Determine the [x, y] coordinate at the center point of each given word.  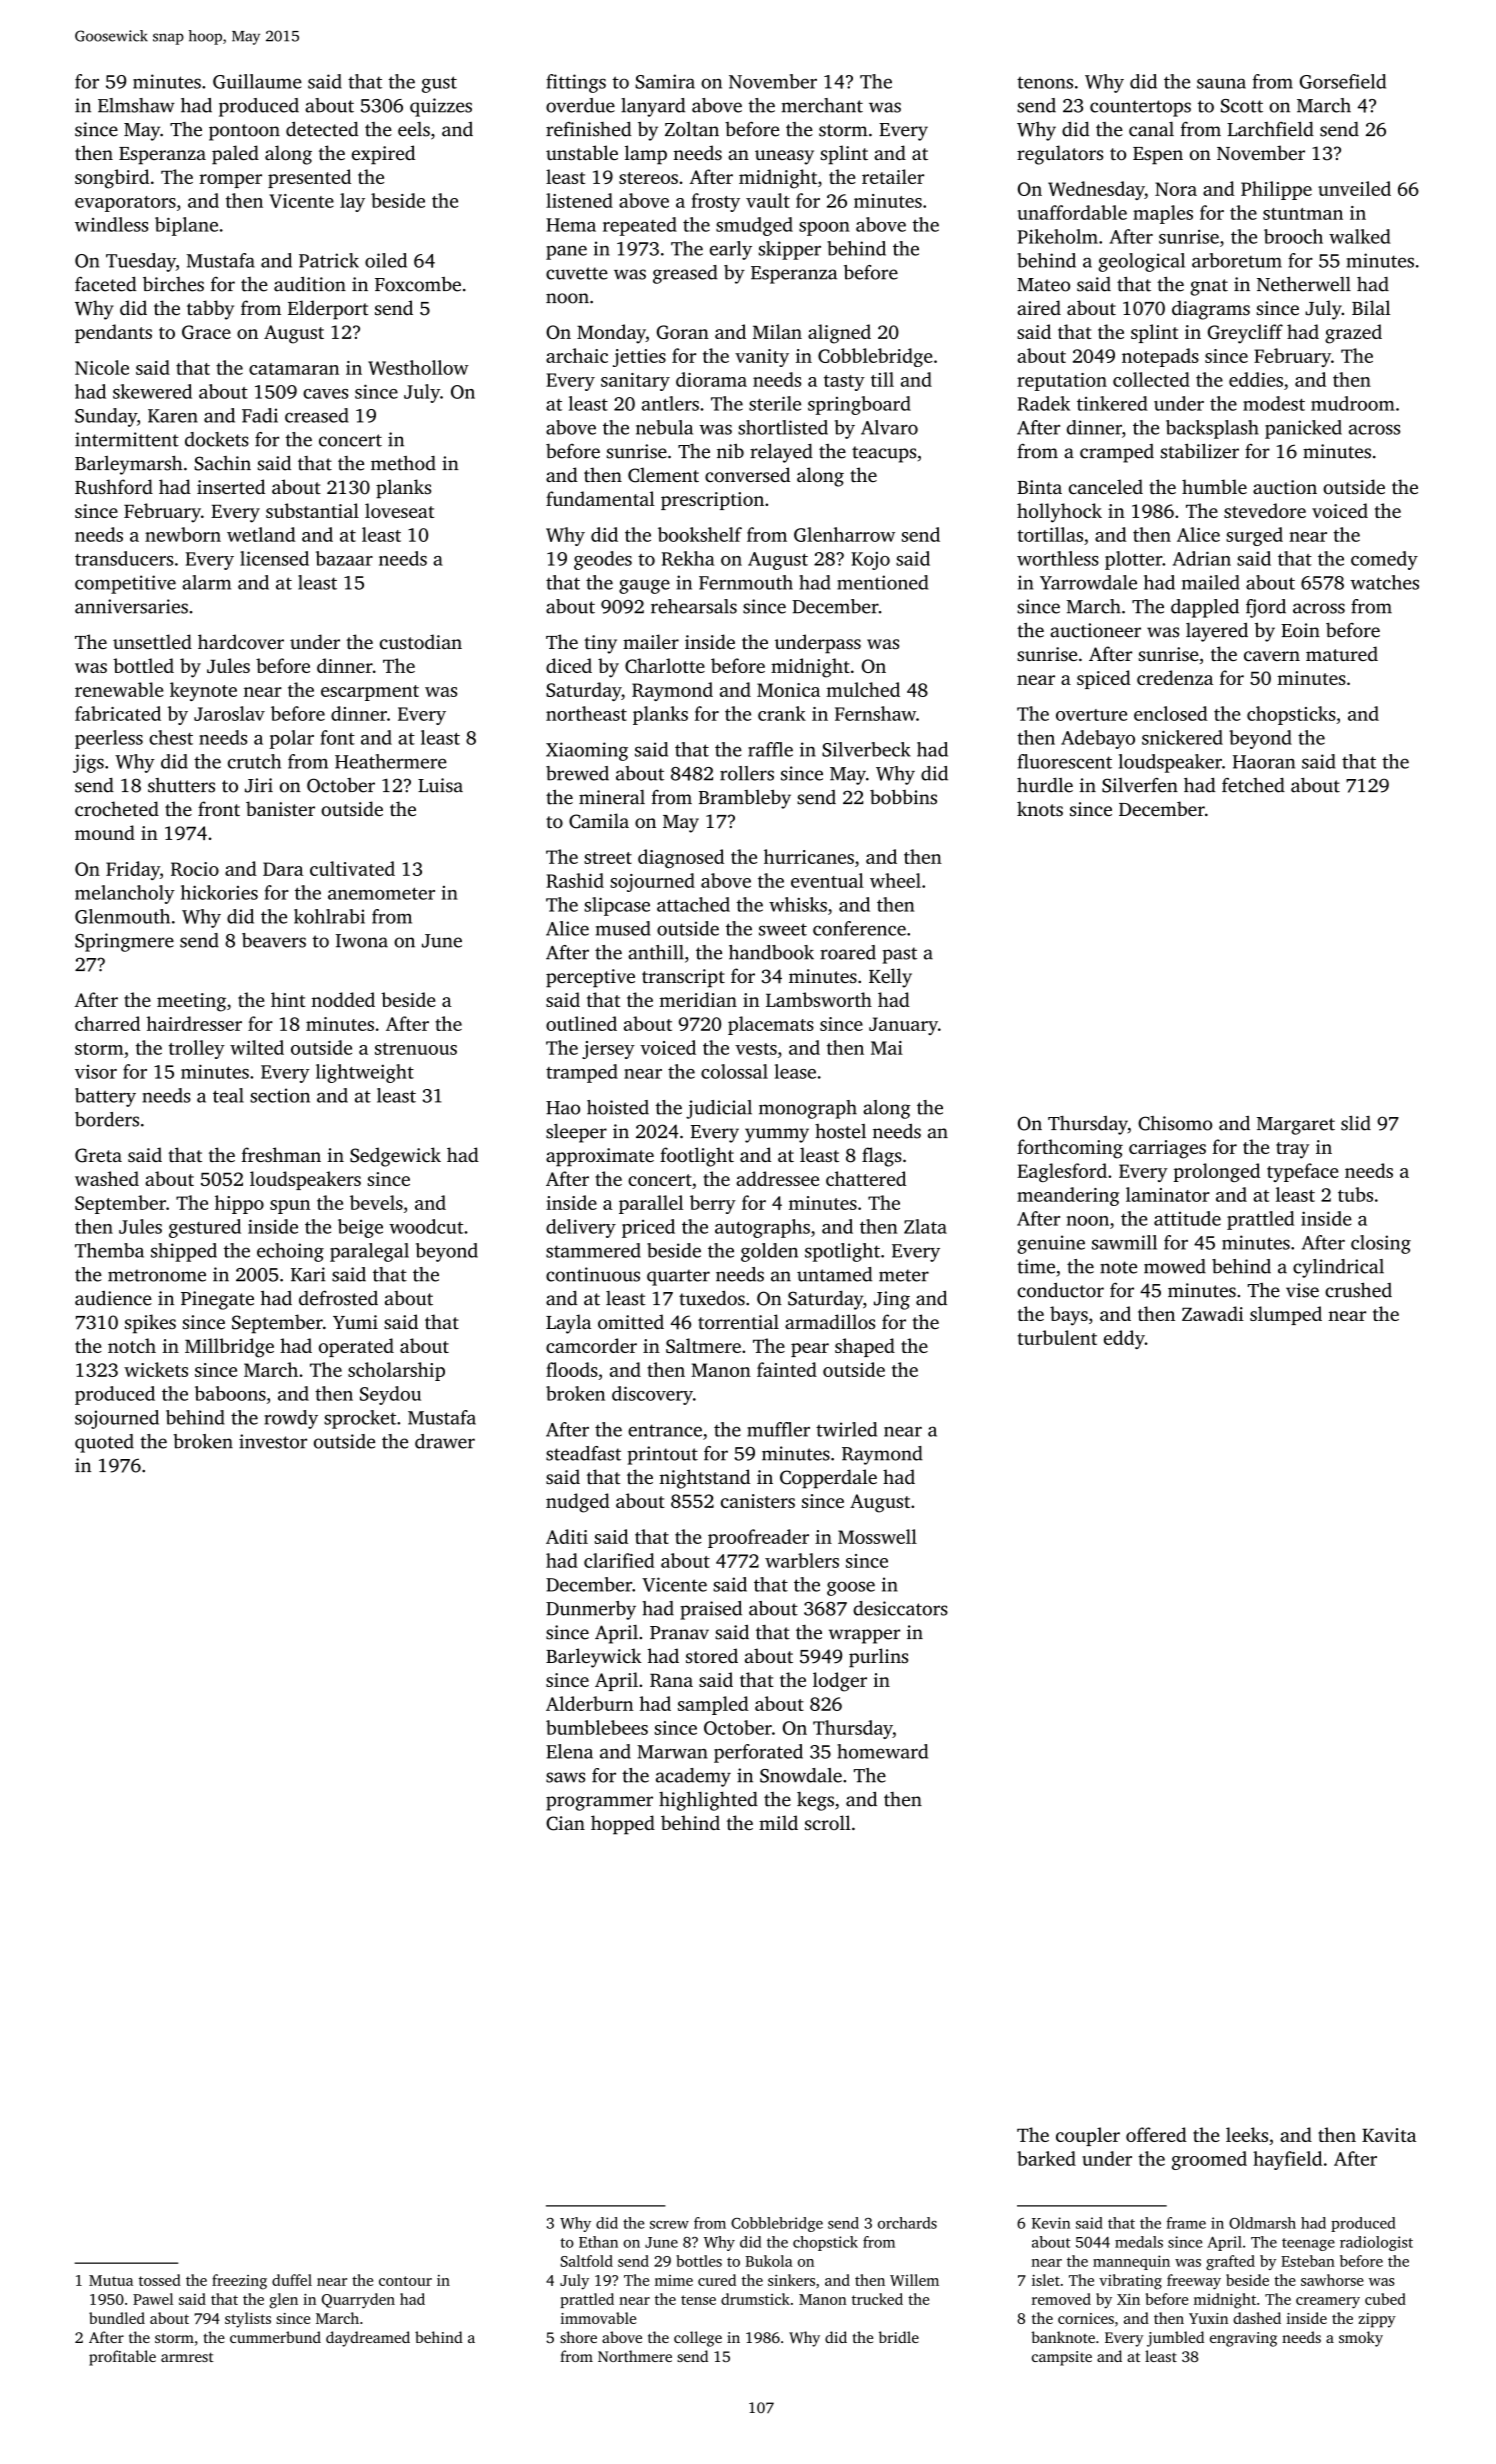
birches [173, 284]
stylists [248, 2320]
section [280, 1095]
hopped [623, 1825]
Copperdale [828, 1479]
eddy [1124, 1339]
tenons [1045, 82]
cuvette [577, 273]
